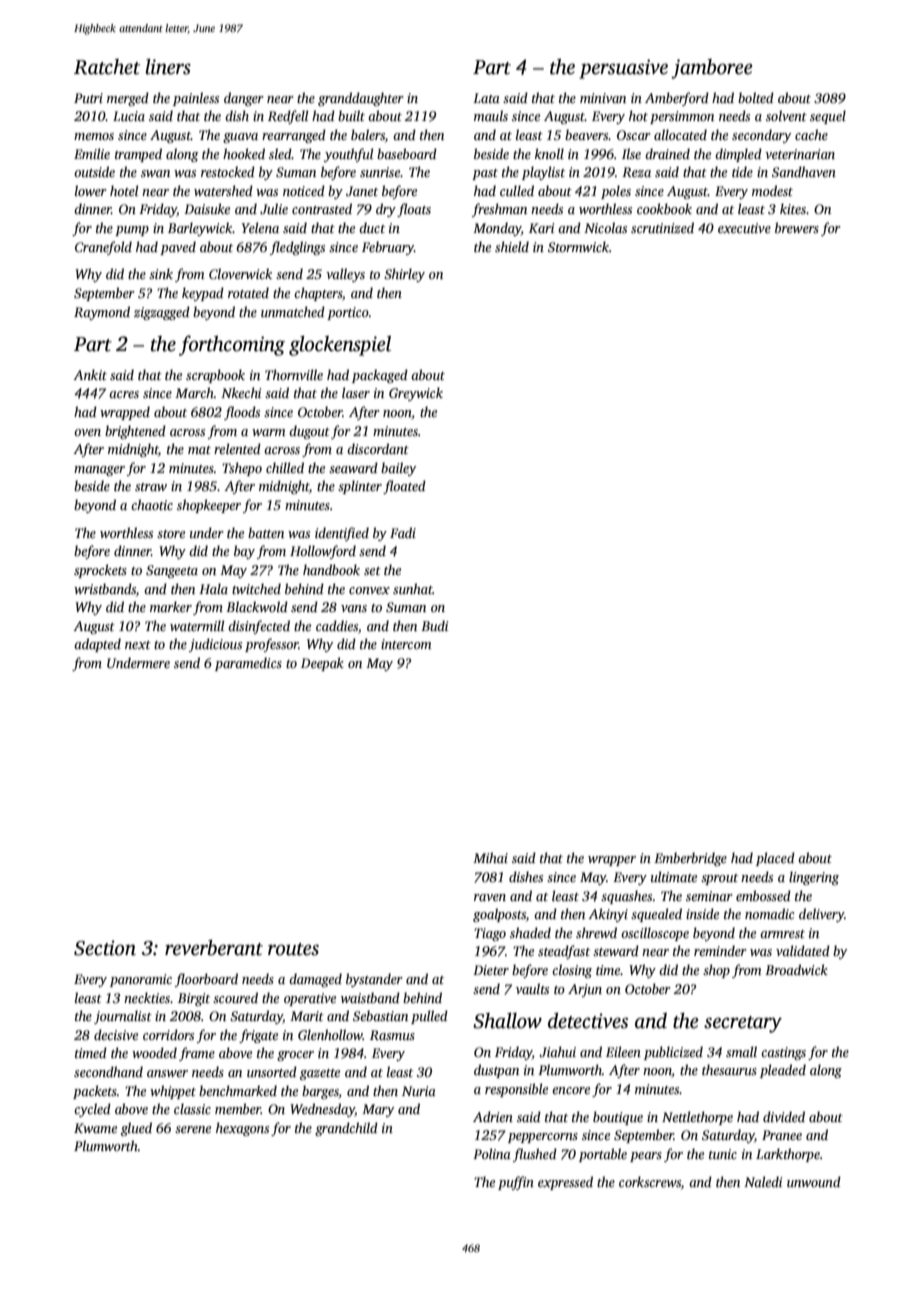 This page has width=924, height=1308. I want to click on expressed, so click(565, 1183).
